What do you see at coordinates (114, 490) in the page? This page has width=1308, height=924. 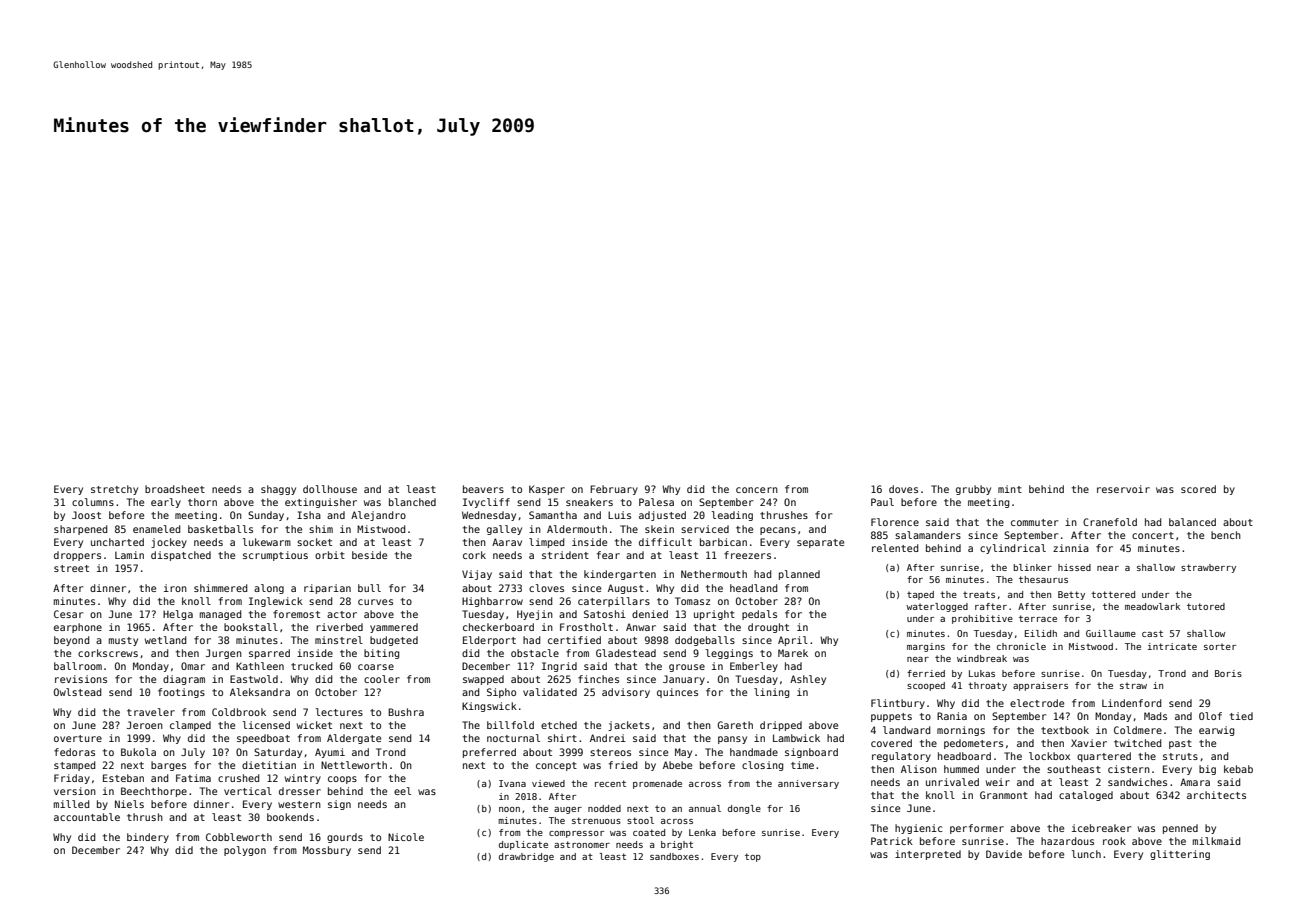 I see `stretchy` at bounding box center [114, 490].
